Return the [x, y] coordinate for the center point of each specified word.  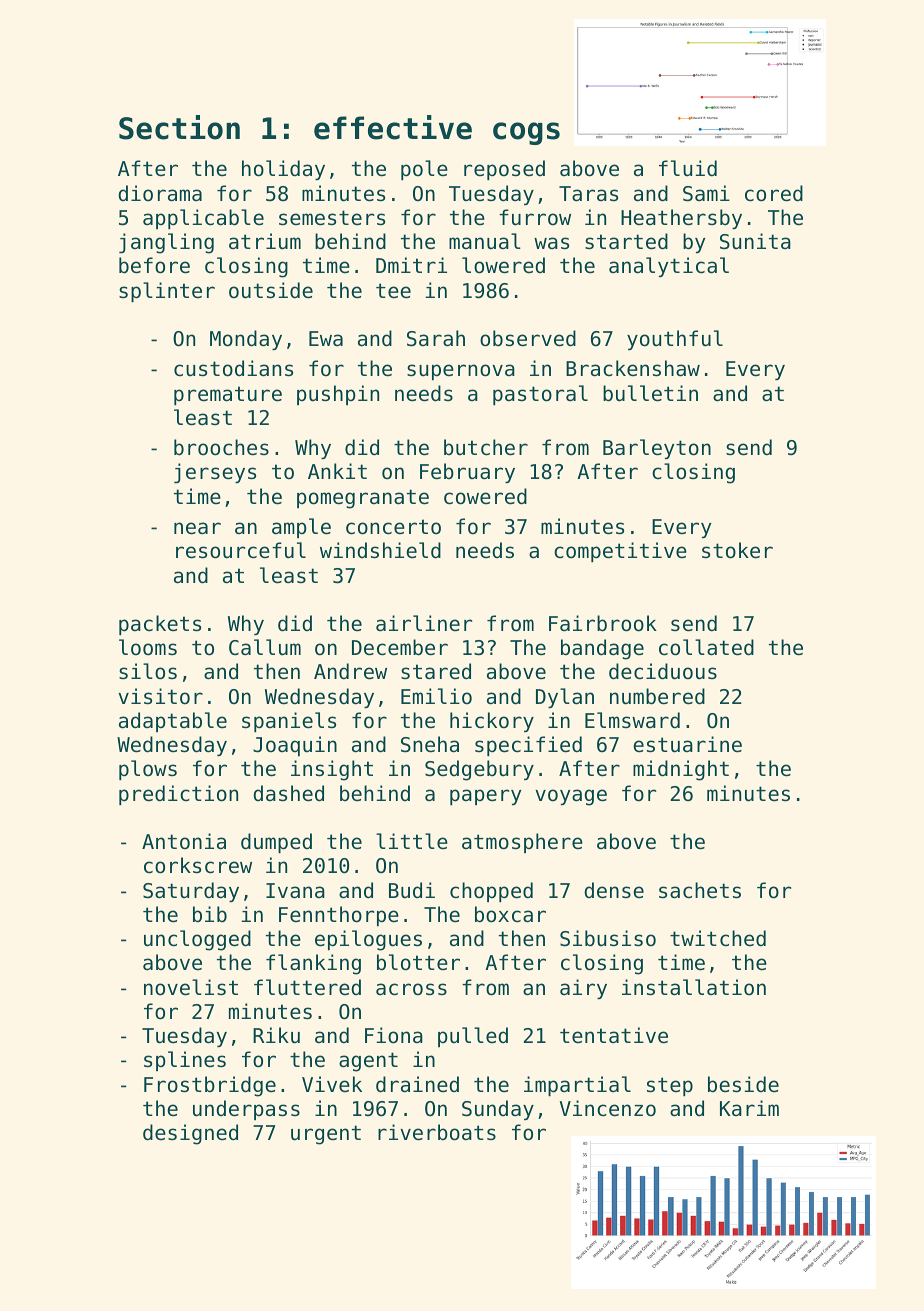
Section [179, 127]
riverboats [437, 1132]
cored [774, 193]
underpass [246, 1110]
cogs [526, 133]
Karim [749, 1108]
